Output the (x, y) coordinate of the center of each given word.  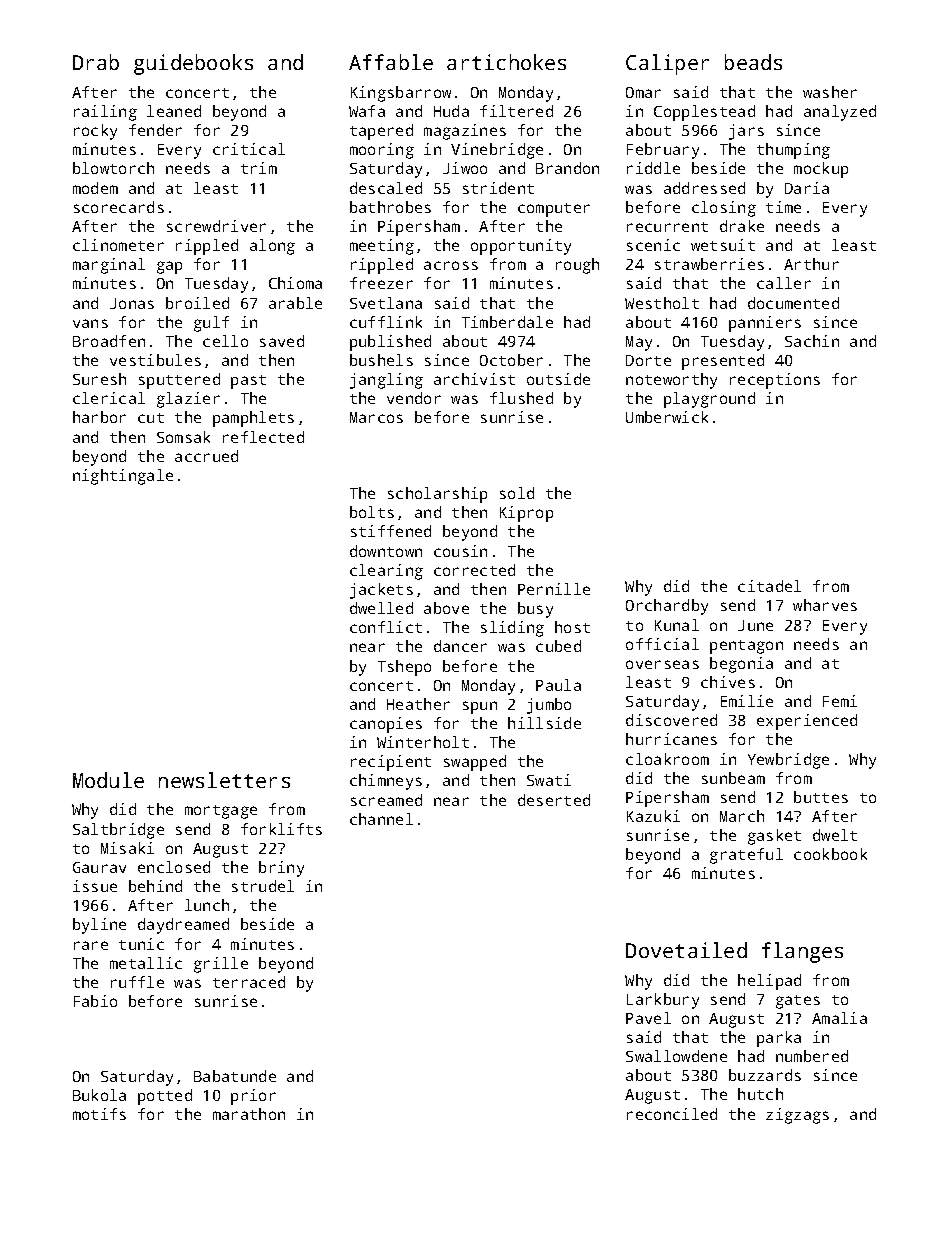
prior (253, 1097)
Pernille (554, 589)
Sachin (812, 341)
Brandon (567, 168)
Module (108, 780)
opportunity (521, 247)
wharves (825, 605)
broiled (197, 303)
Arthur (811, 264)
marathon (249, 1114)
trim (259, 168)
